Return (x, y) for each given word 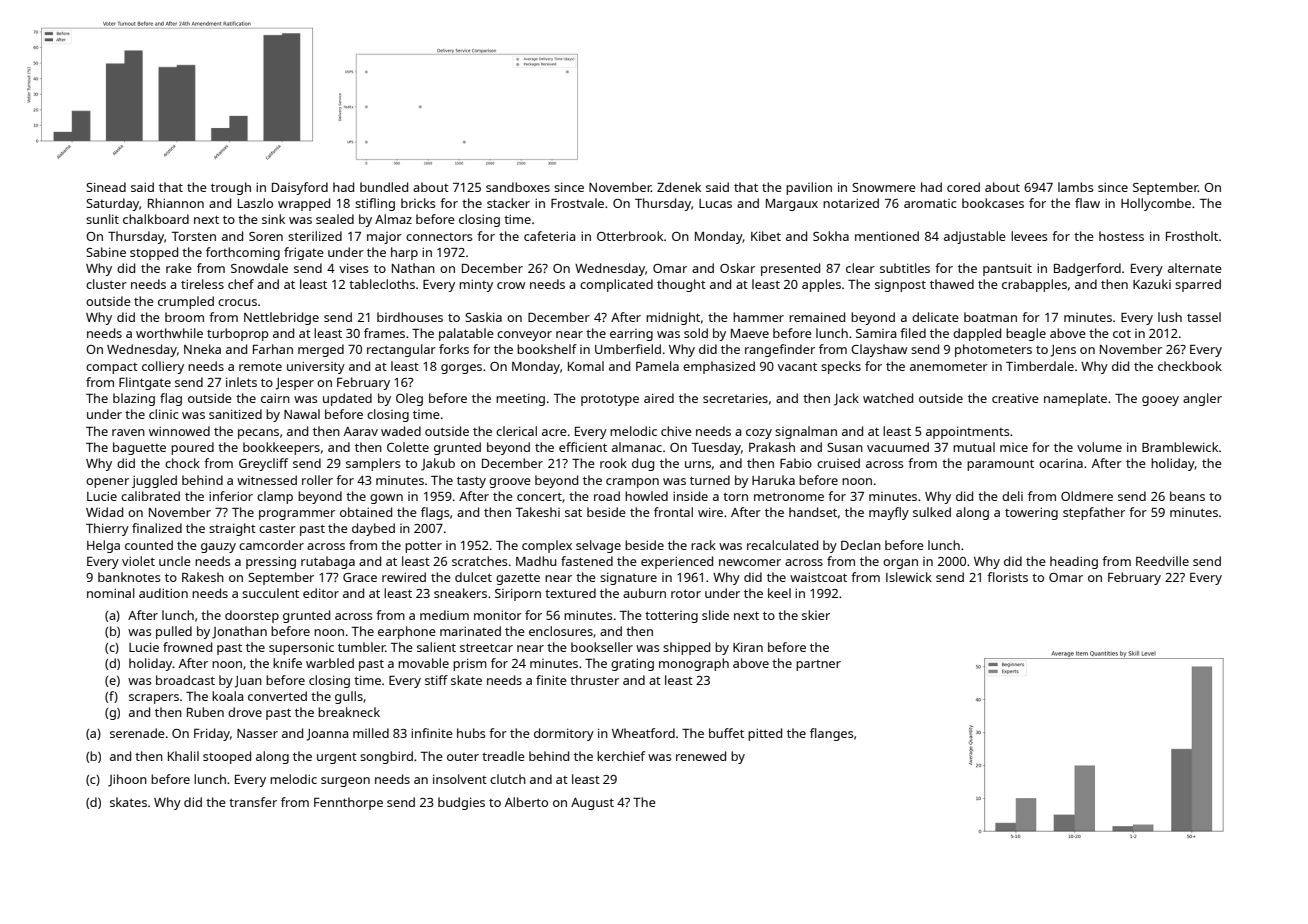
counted (149, 545)
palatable (466, 334)
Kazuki (1152, 284)
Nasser (257, 733)
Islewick (909, 577)
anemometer (949, 367)
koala (227, 696)
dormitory (564, 734)
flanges (831, 734)
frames (384, 333)
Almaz (393, 219)
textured (570, 593)
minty (476, 285)
